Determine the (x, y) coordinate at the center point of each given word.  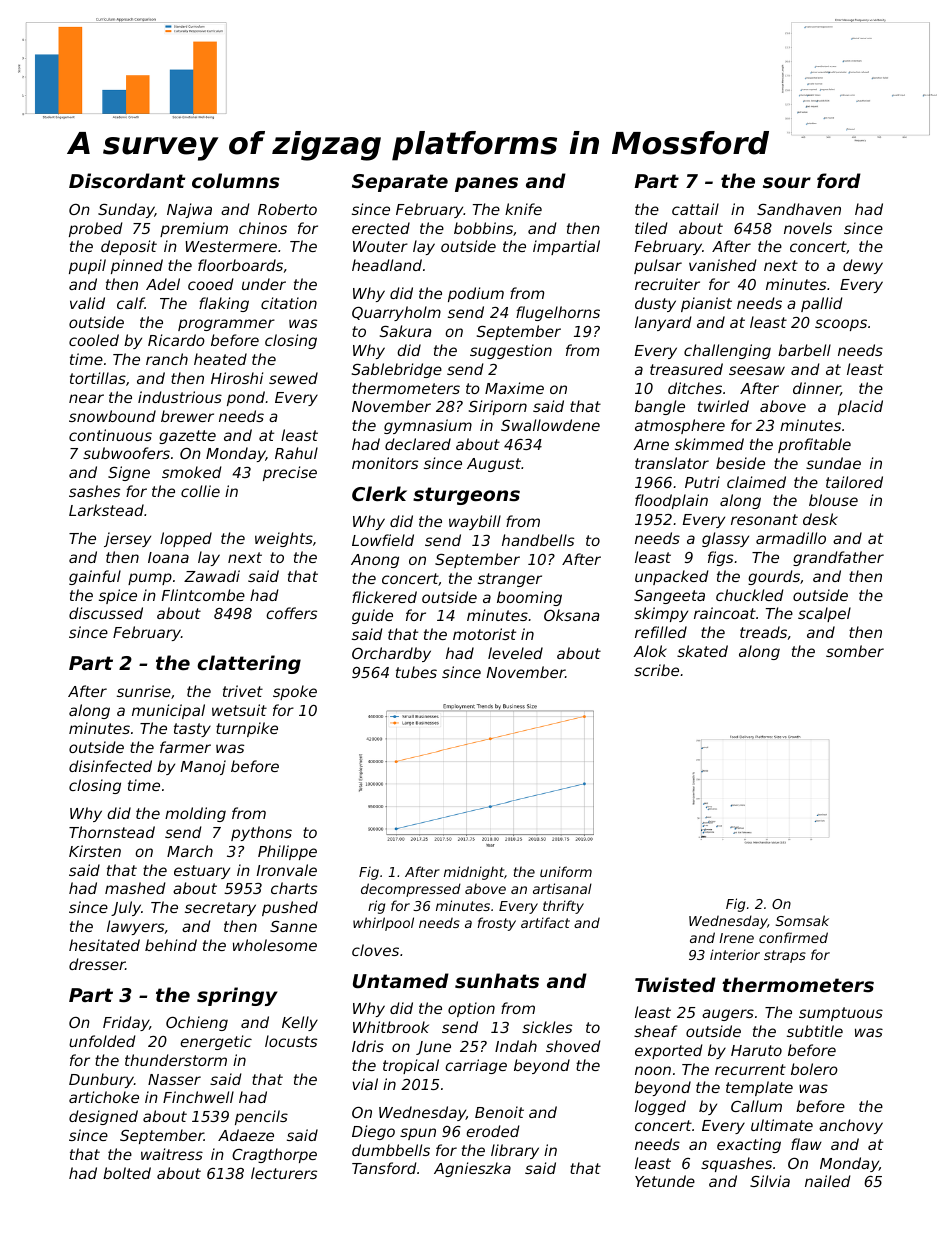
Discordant (127, 180)
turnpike (247, 729)
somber (855, 651)
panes (486, 184)
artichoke (104, 1097)
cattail (695, 209)
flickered (384, 597)
